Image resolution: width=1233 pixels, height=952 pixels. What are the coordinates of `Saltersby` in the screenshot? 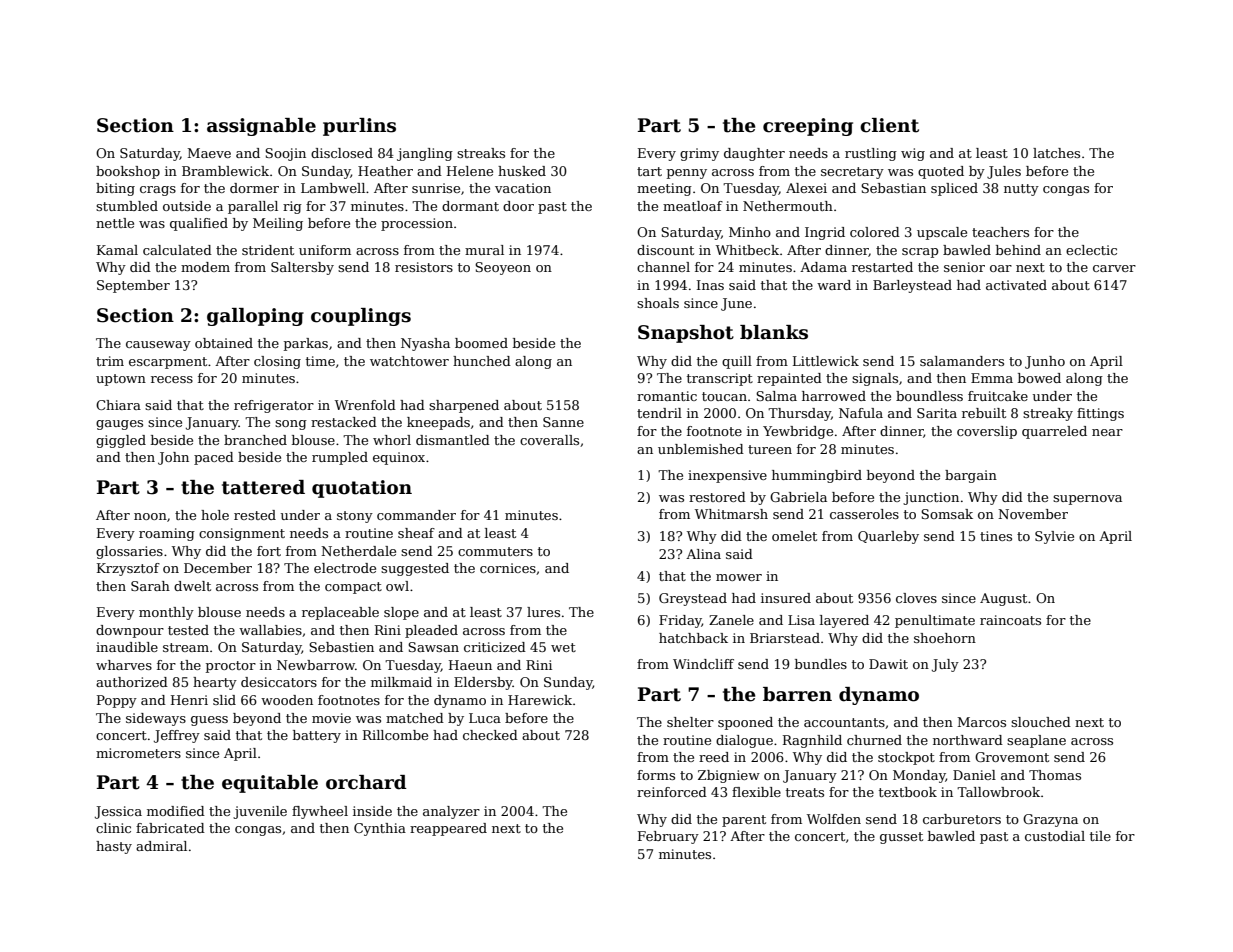 It's located at (302, 268).
